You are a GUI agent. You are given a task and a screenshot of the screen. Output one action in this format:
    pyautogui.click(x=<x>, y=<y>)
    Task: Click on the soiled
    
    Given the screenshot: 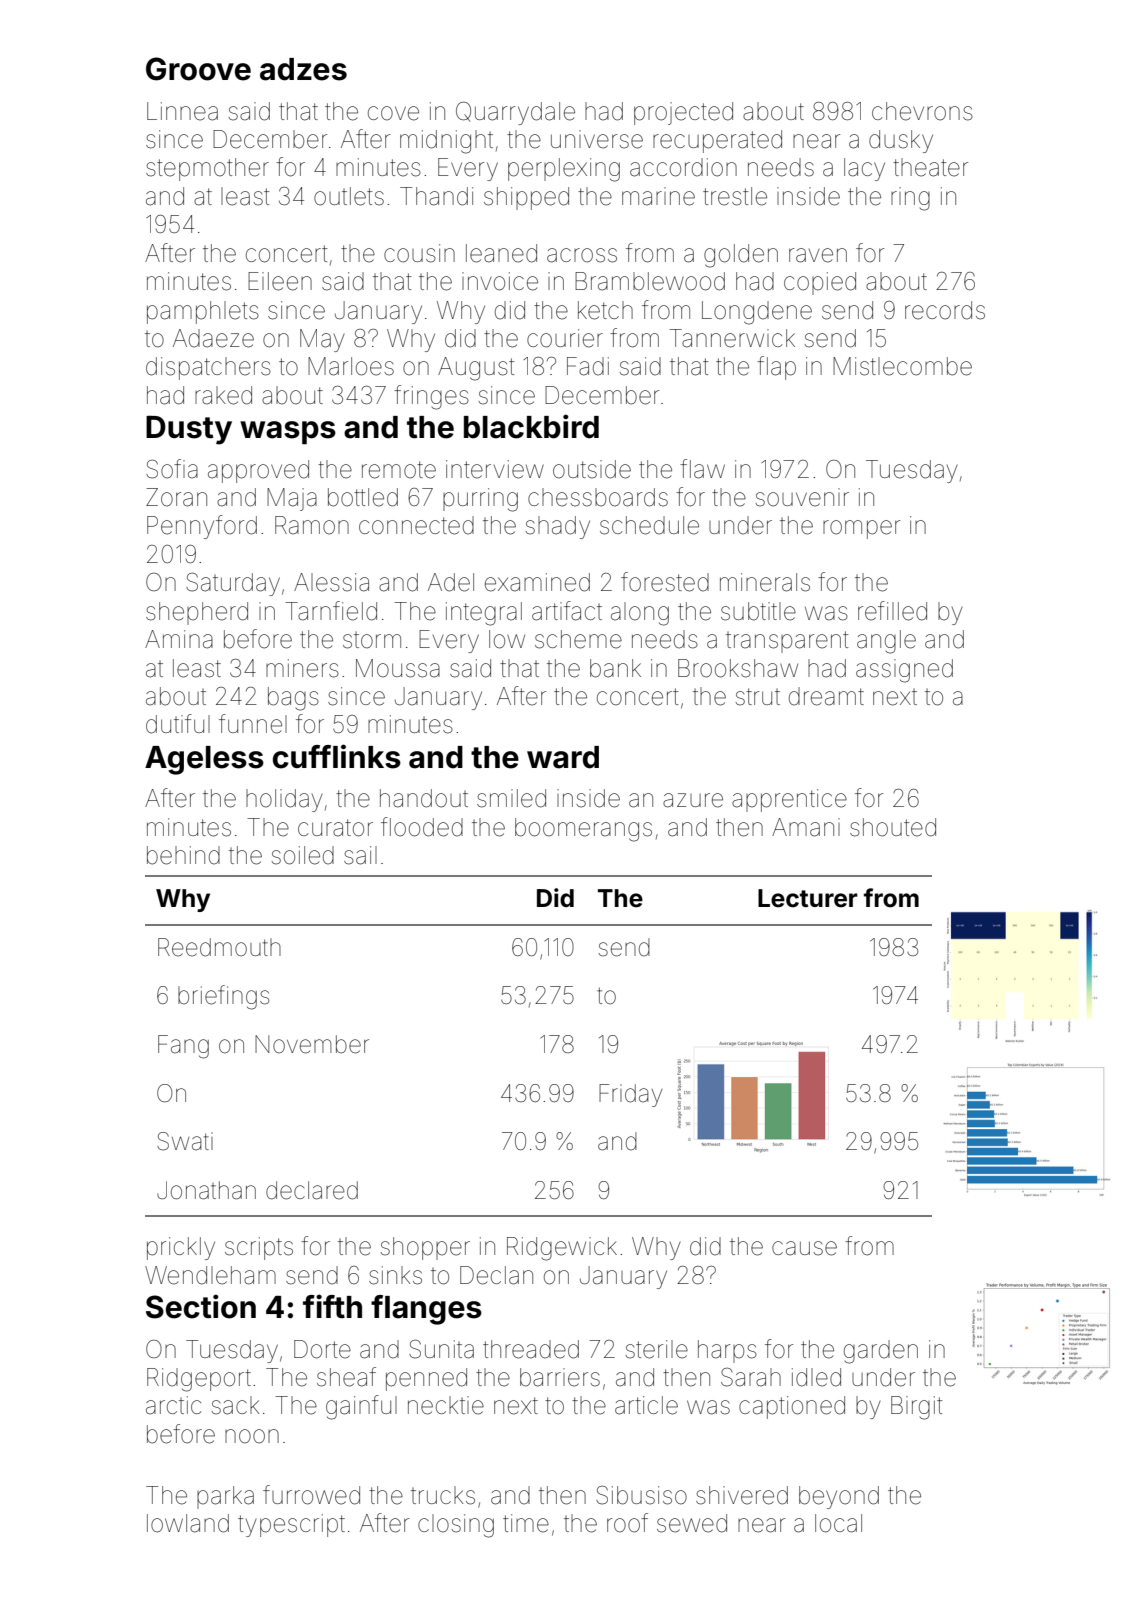 What is the action you would take?
    pyautogui.click(x=303, y=855)
